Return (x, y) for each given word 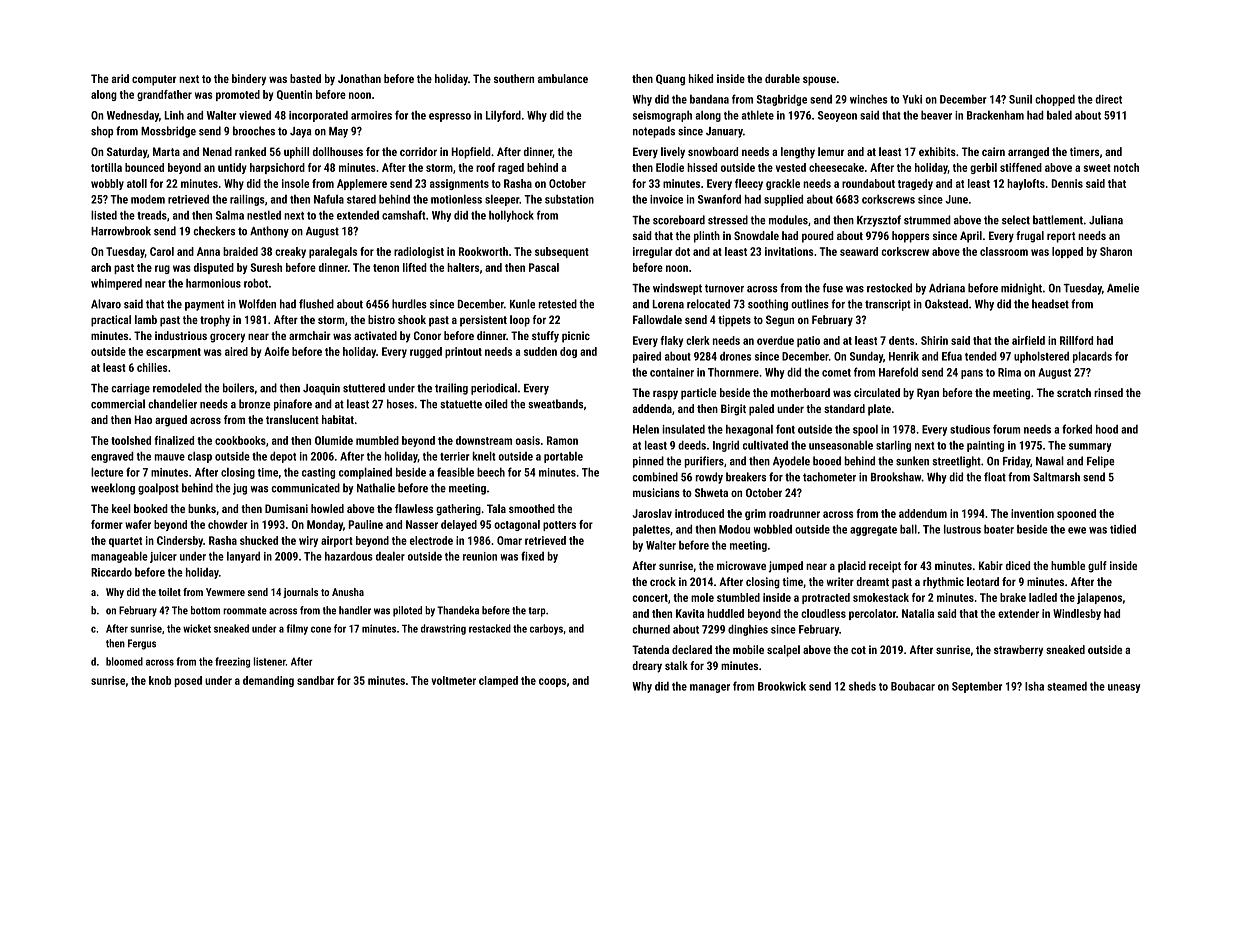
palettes (651, 530)
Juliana (1106, 220)
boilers (238, 388)
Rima (1009, 372)
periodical (494, 389)
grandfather (164, 95)
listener (270, 661)
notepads (654, 132)
